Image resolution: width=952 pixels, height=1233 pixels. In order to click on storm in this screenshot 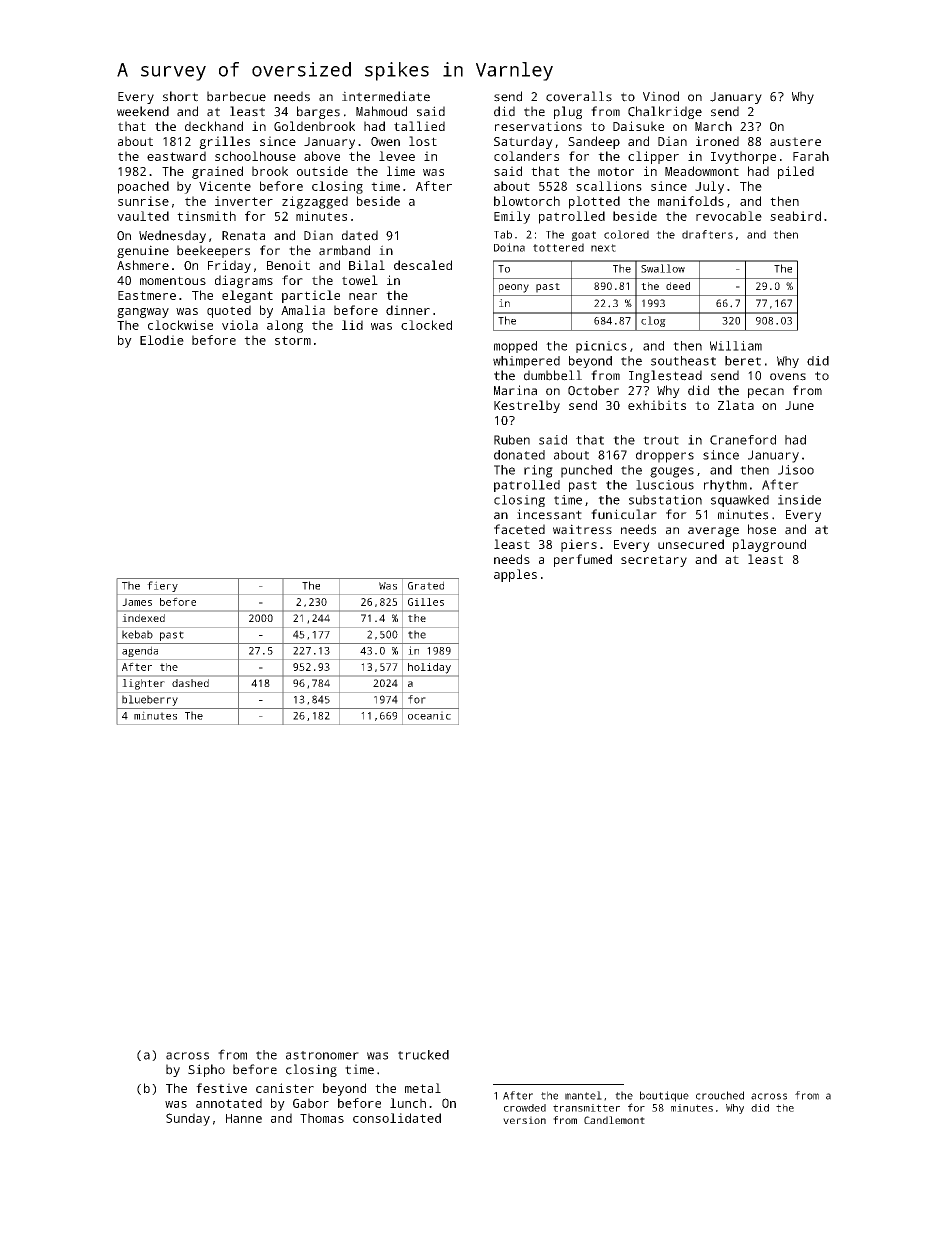, I will do `click(293, 340)`.
